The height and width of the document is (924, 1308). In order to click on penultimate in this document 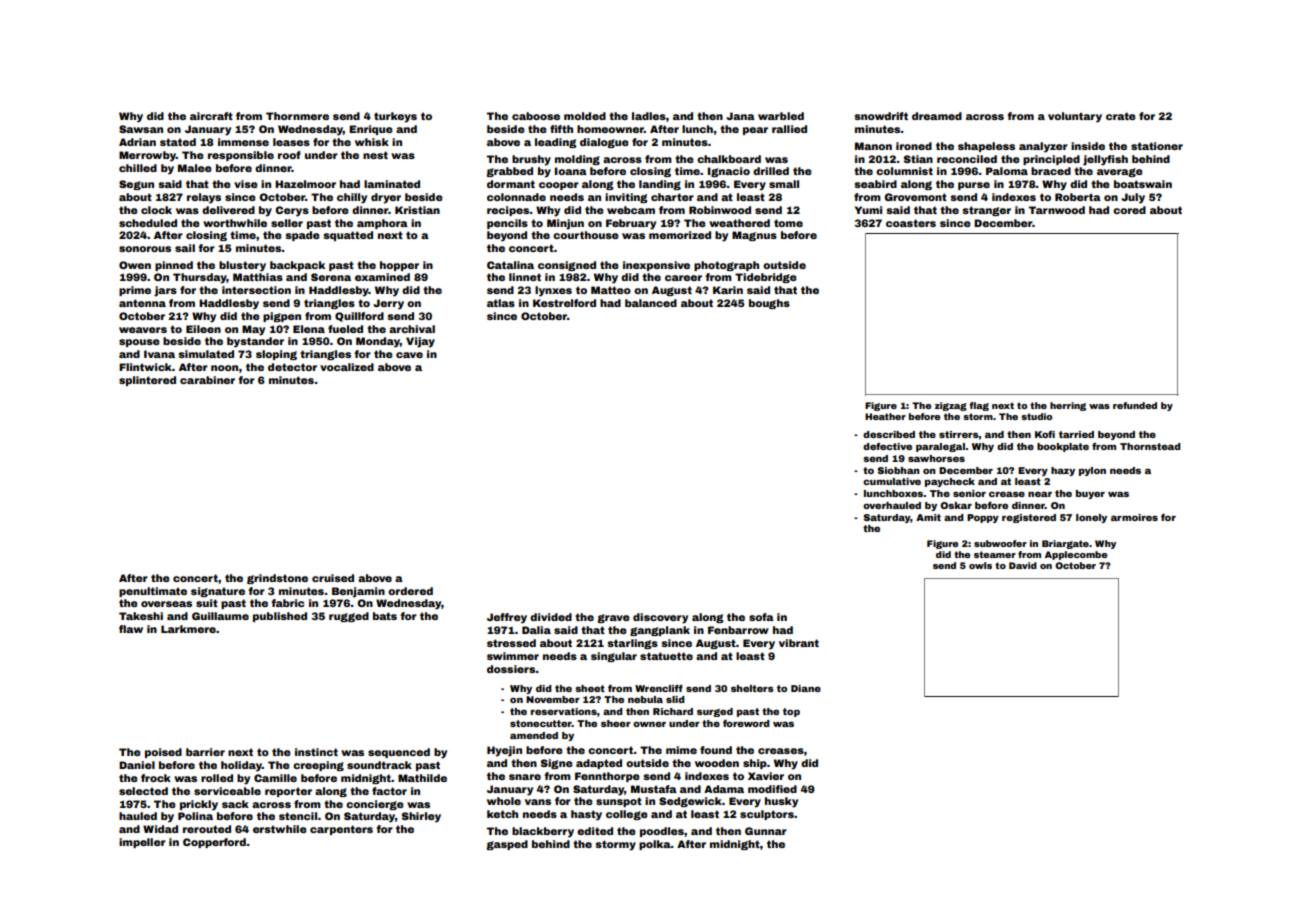, I will do `click(153, 592)`.
